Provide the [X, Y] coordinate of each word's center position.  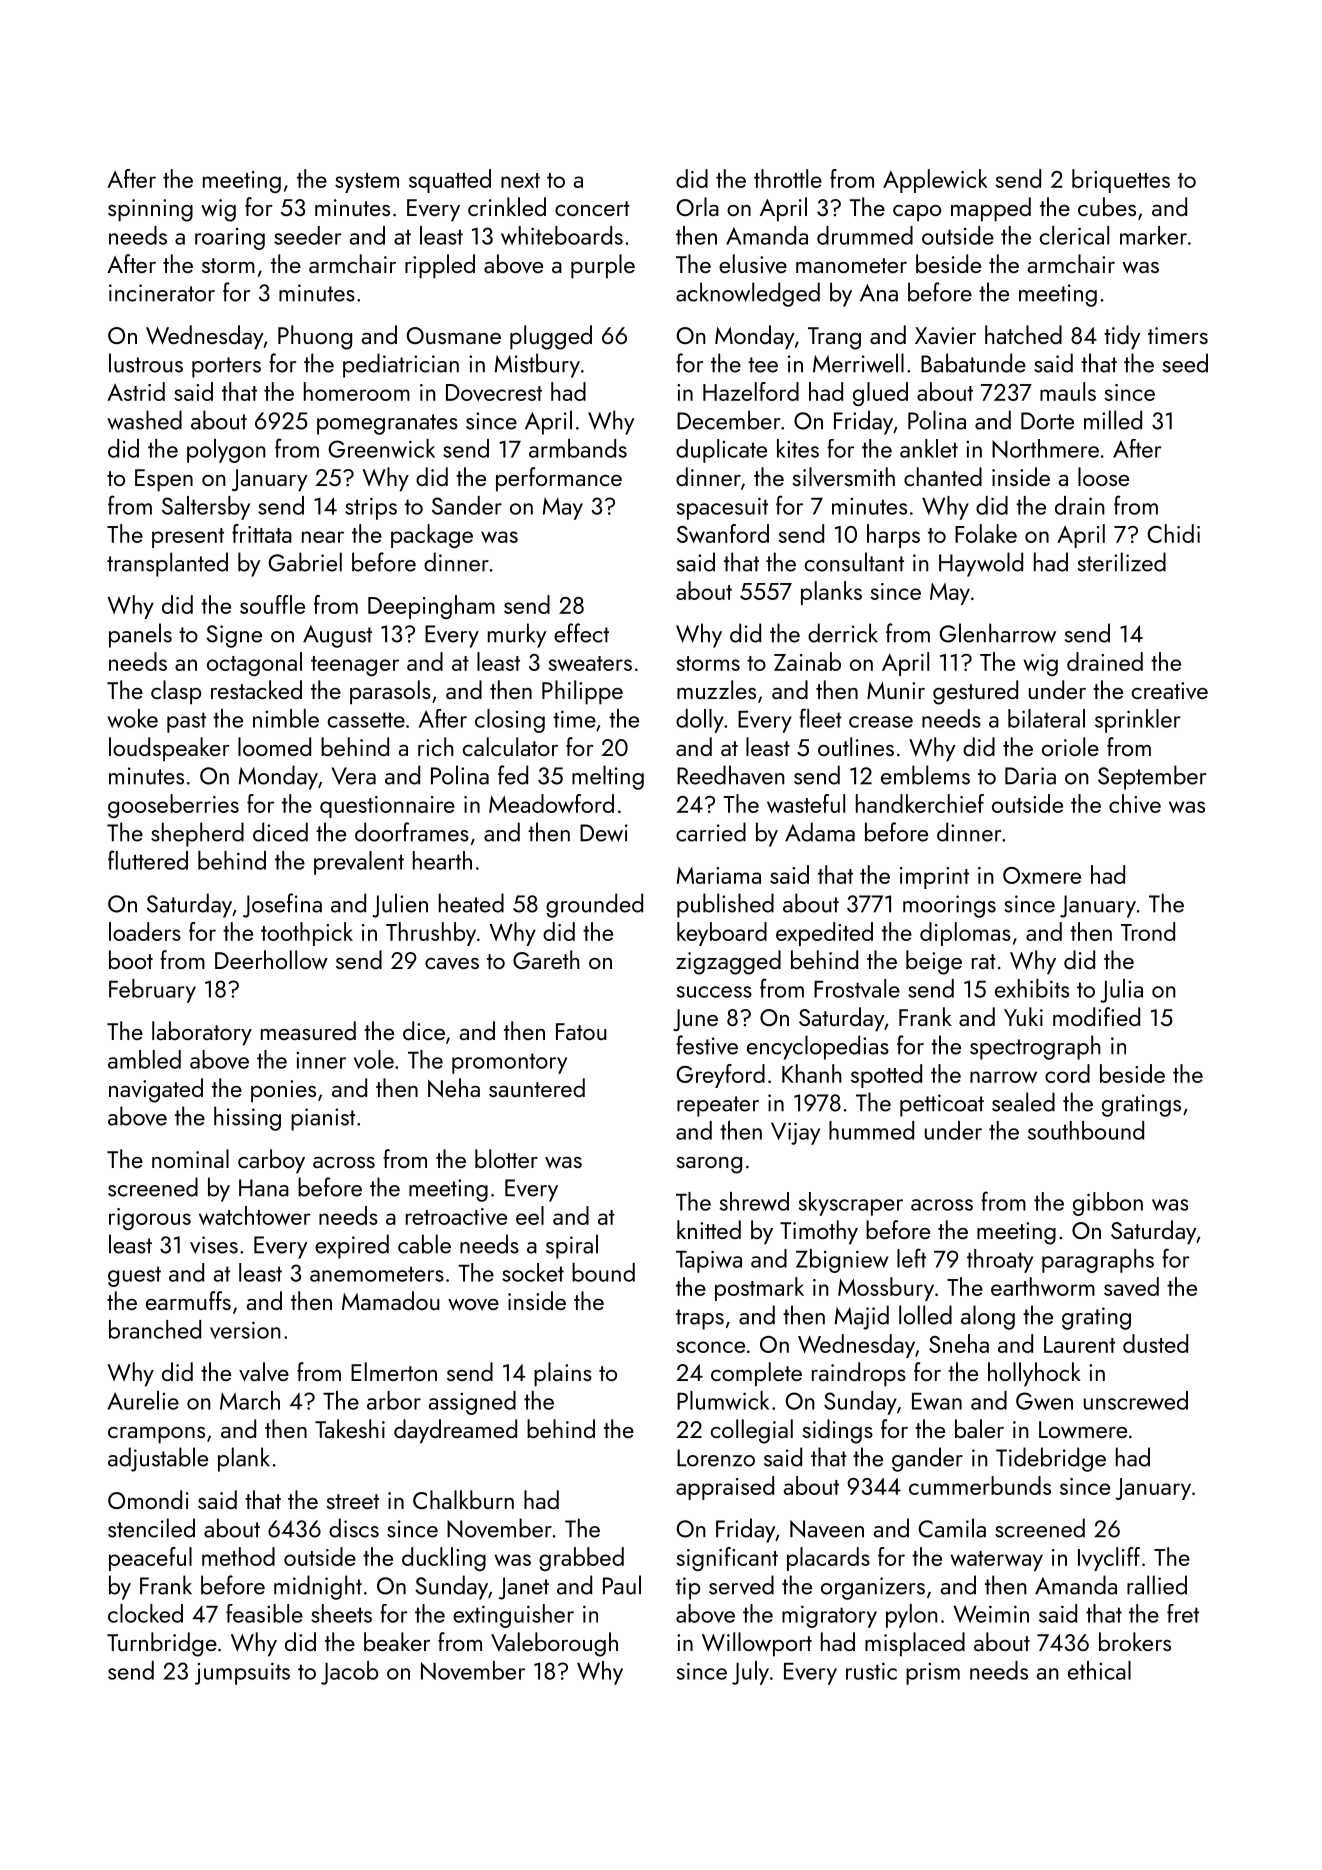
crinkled [507, 206]
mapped [991, 209]
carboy [271, 1161]
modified [1096, 1016]
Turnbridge [162, 1644]
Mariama [719, 875]
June [695, 1020]
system [367, 183]
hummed [871, 1130]
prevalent [359, 863]
